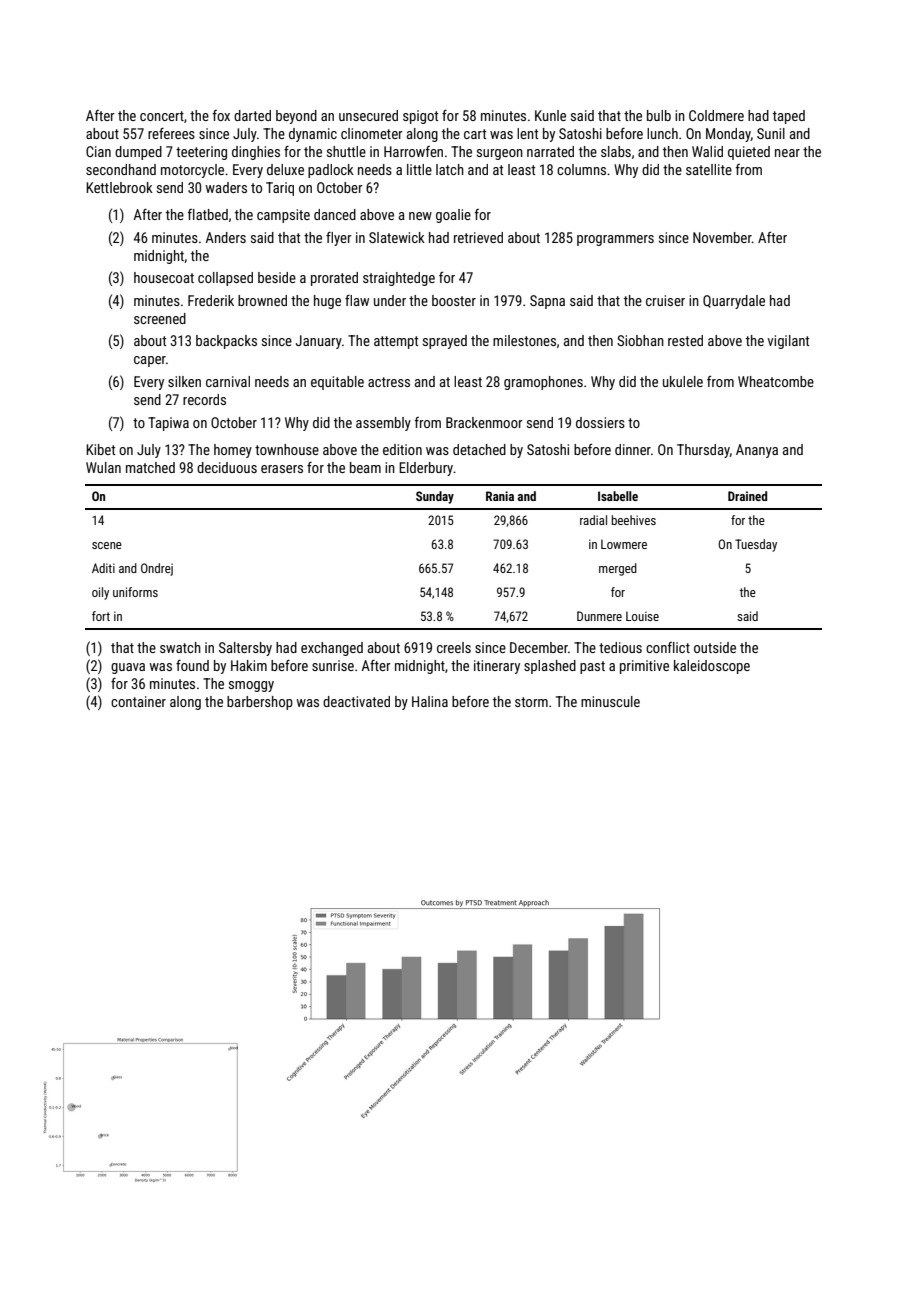  I want to click on Halina, so click(430, 701).
